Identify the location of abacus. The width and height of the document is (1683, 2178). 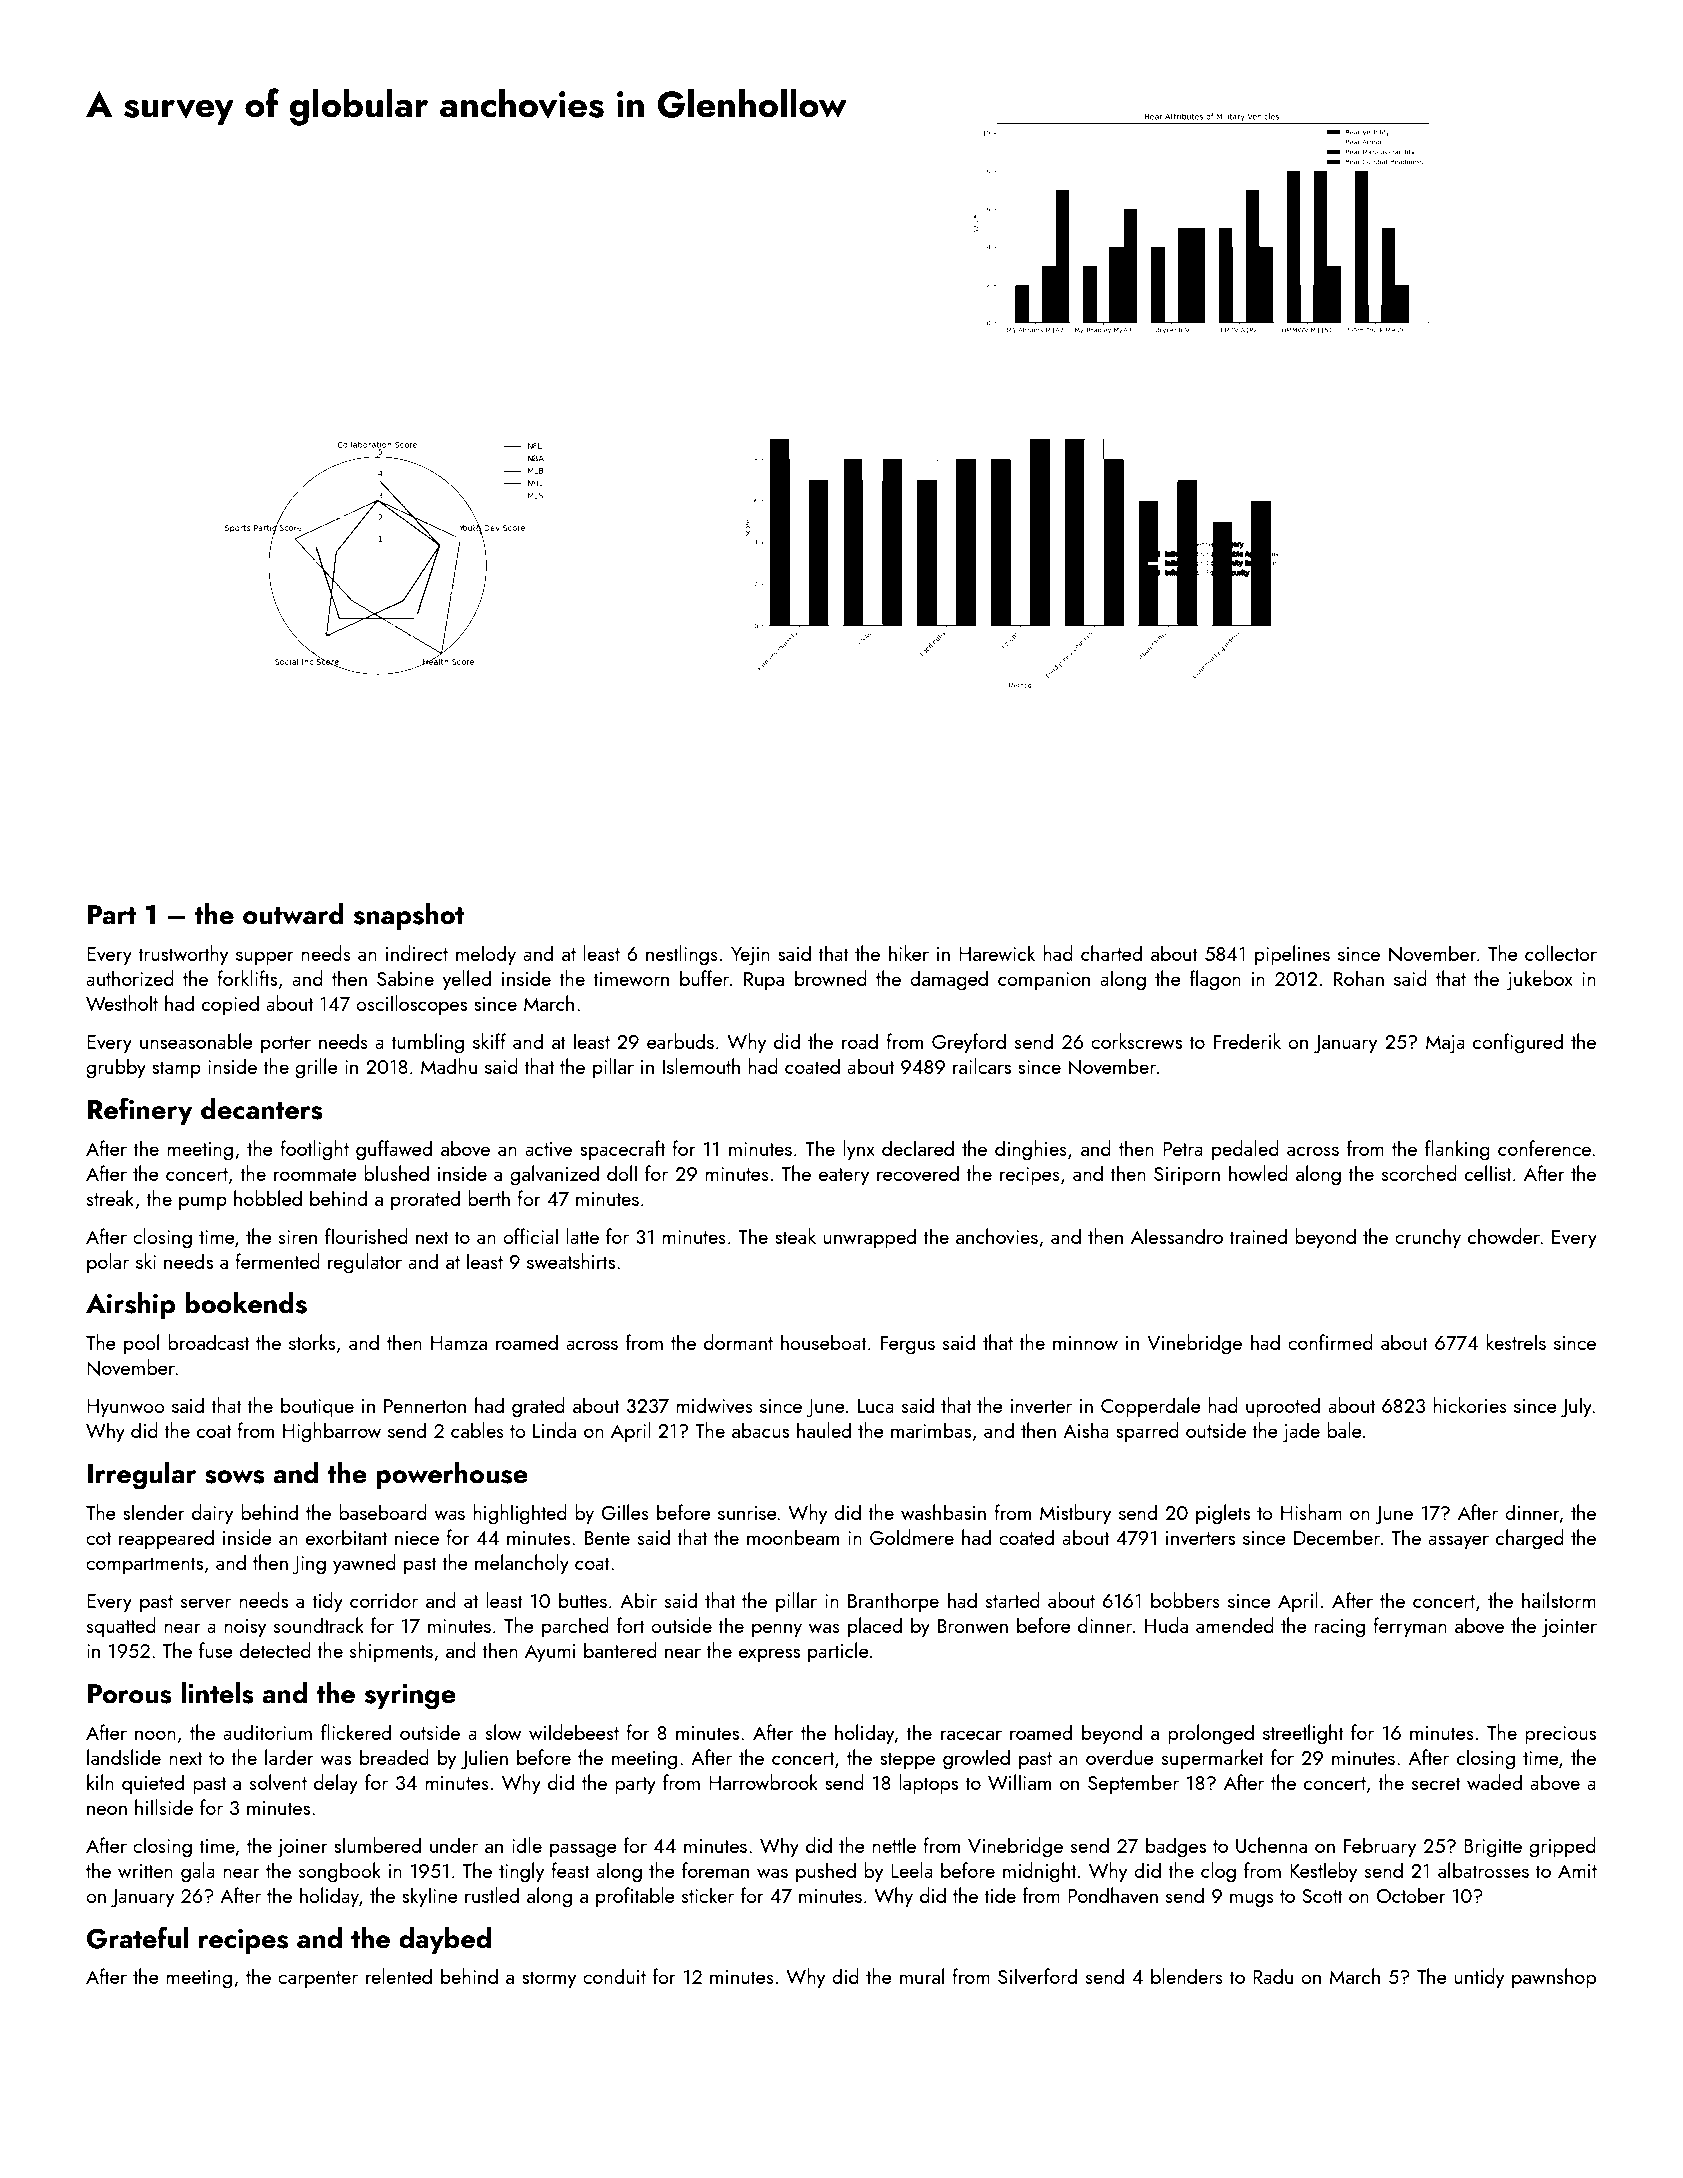
(760, 1430).
